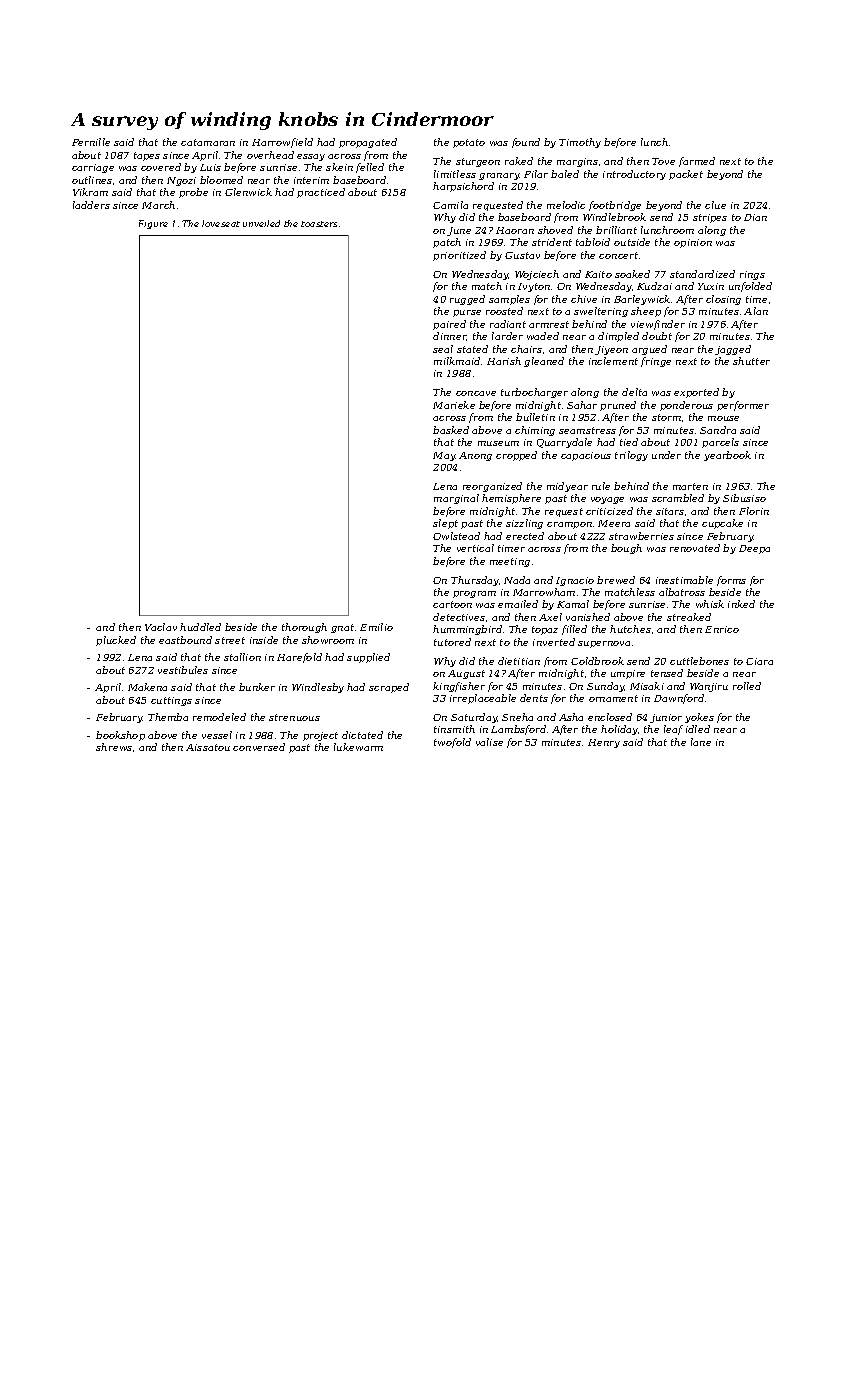 The image size is (849, 1400). What do you see at coordinates (443, 349) in the screenshot?
I see `seal` at bounding box center [443, 349].
